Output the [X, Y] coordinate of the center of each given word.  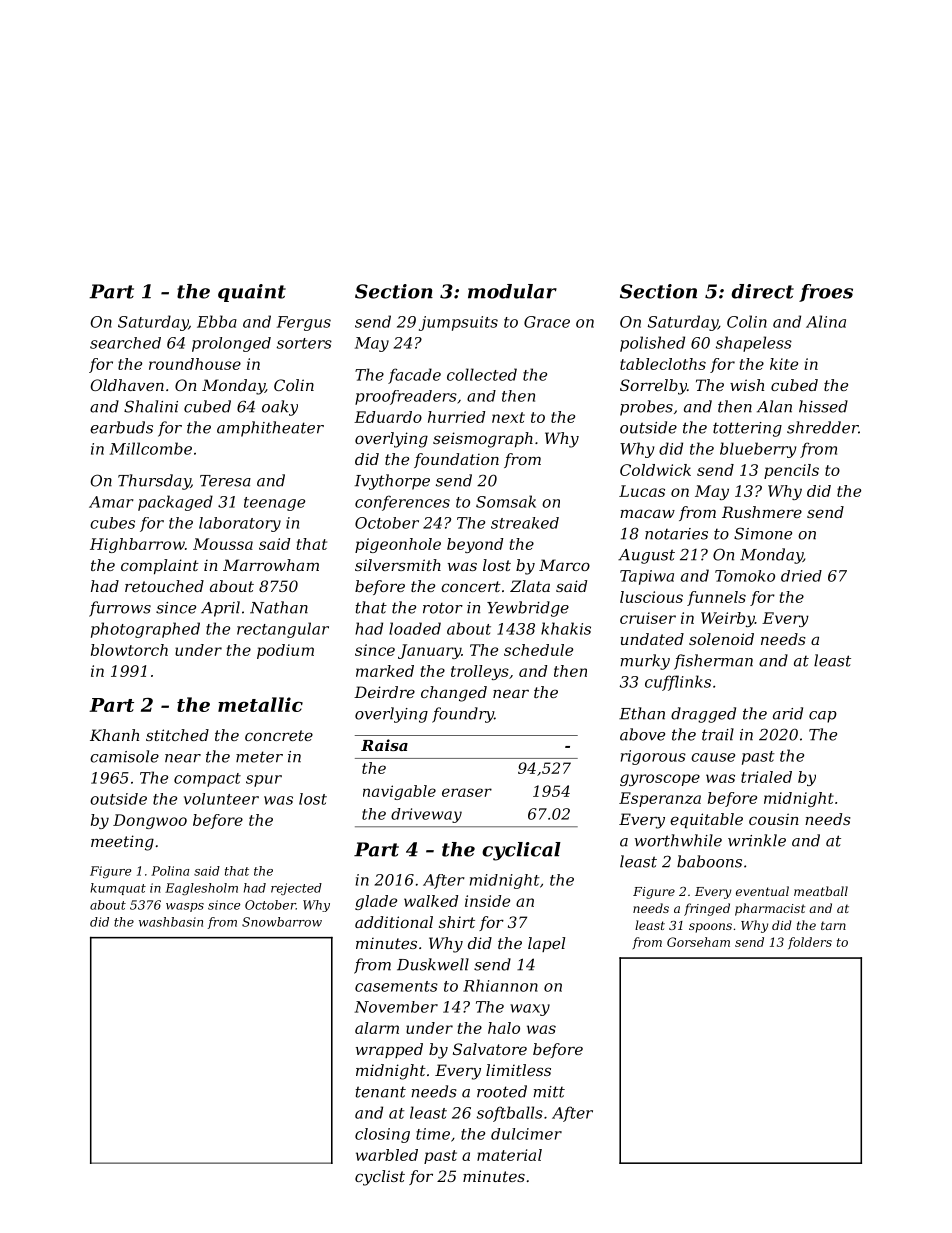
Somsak [506, 501]
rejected [296, 889]
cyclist [380, 1178]
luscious [651, 597]
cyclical [521, 851]
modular [512, 291]
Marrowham [271, 565]
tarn [833, 925]
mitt [549, 1092]
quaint [252, 293]
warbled [387, 1155]
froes [826, 293]
